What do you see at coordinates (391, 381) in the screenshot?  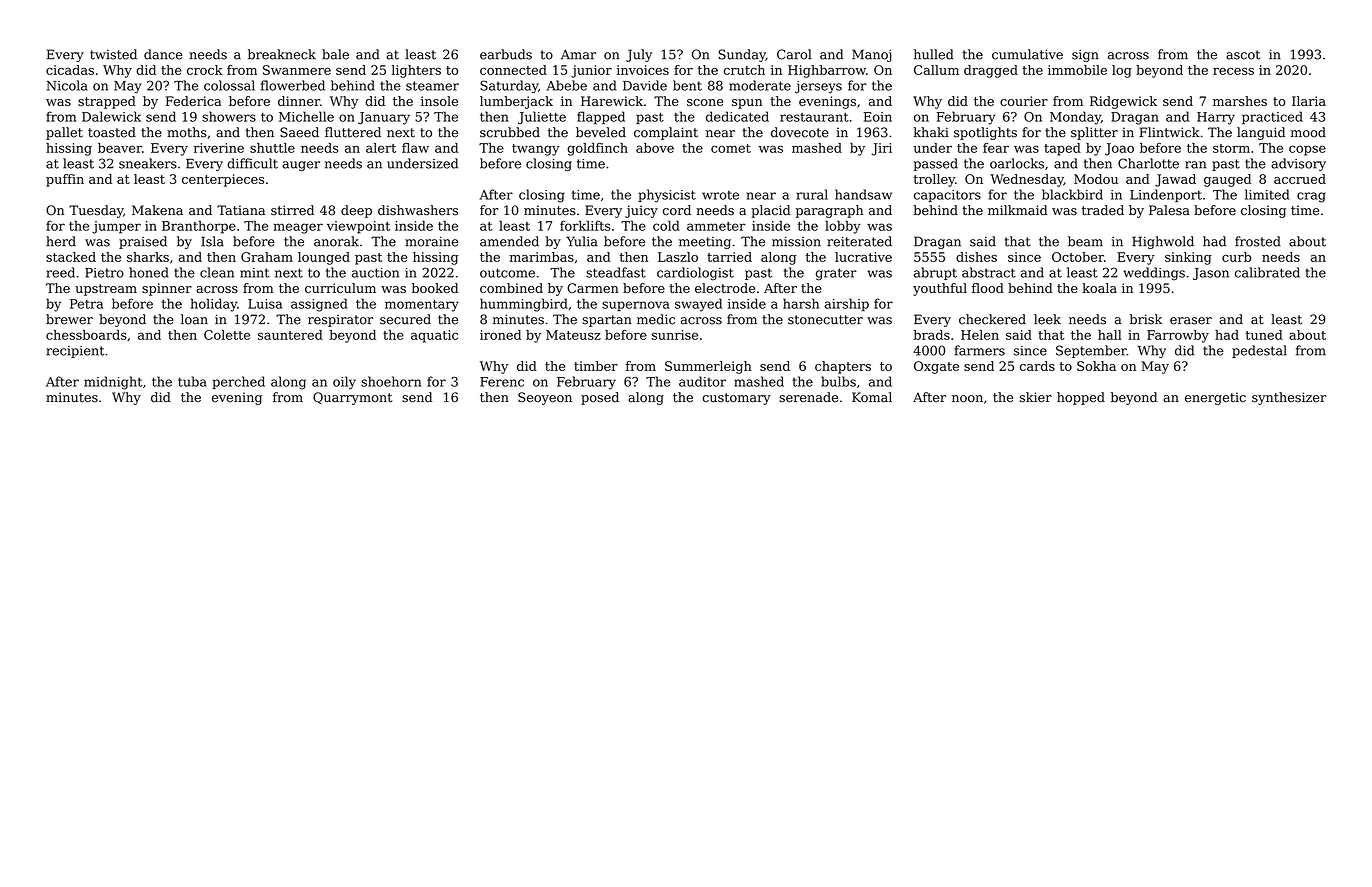 I see `shoehorn` at bounding box center [391, 381].
